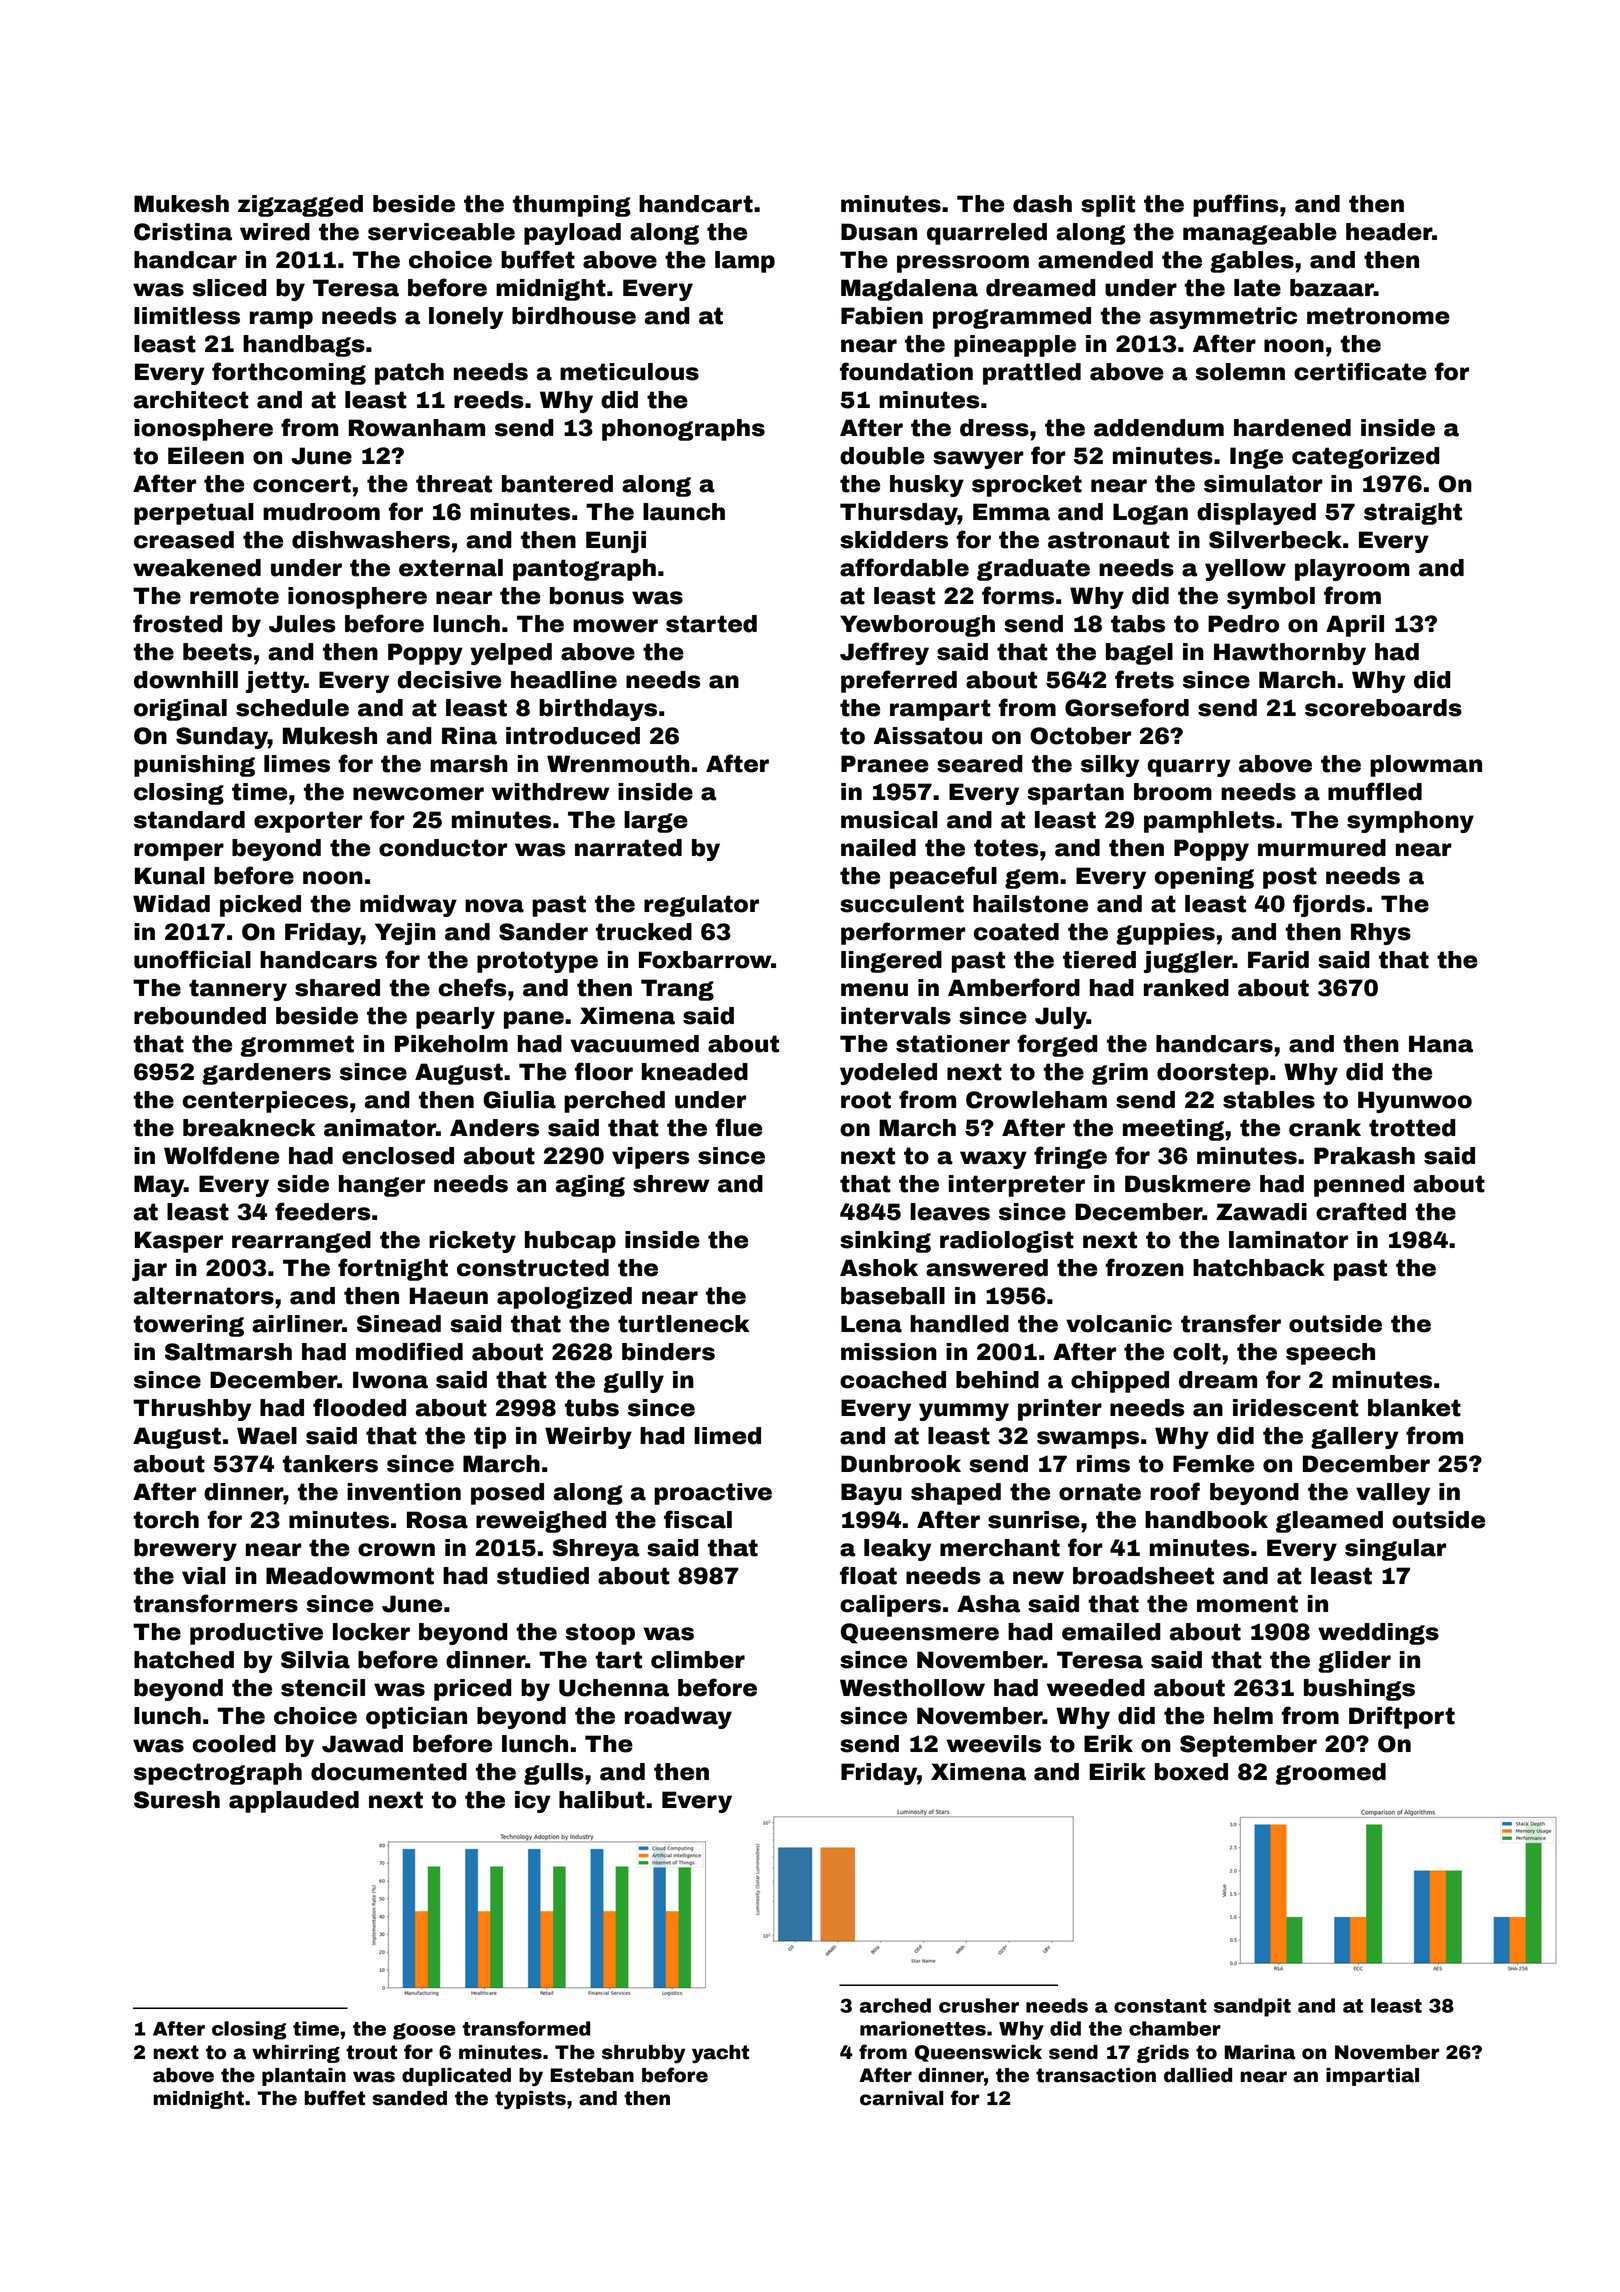 The width and height of the image is (1620, 2292). I want to click on iridescent, so click(1296, 1408).
